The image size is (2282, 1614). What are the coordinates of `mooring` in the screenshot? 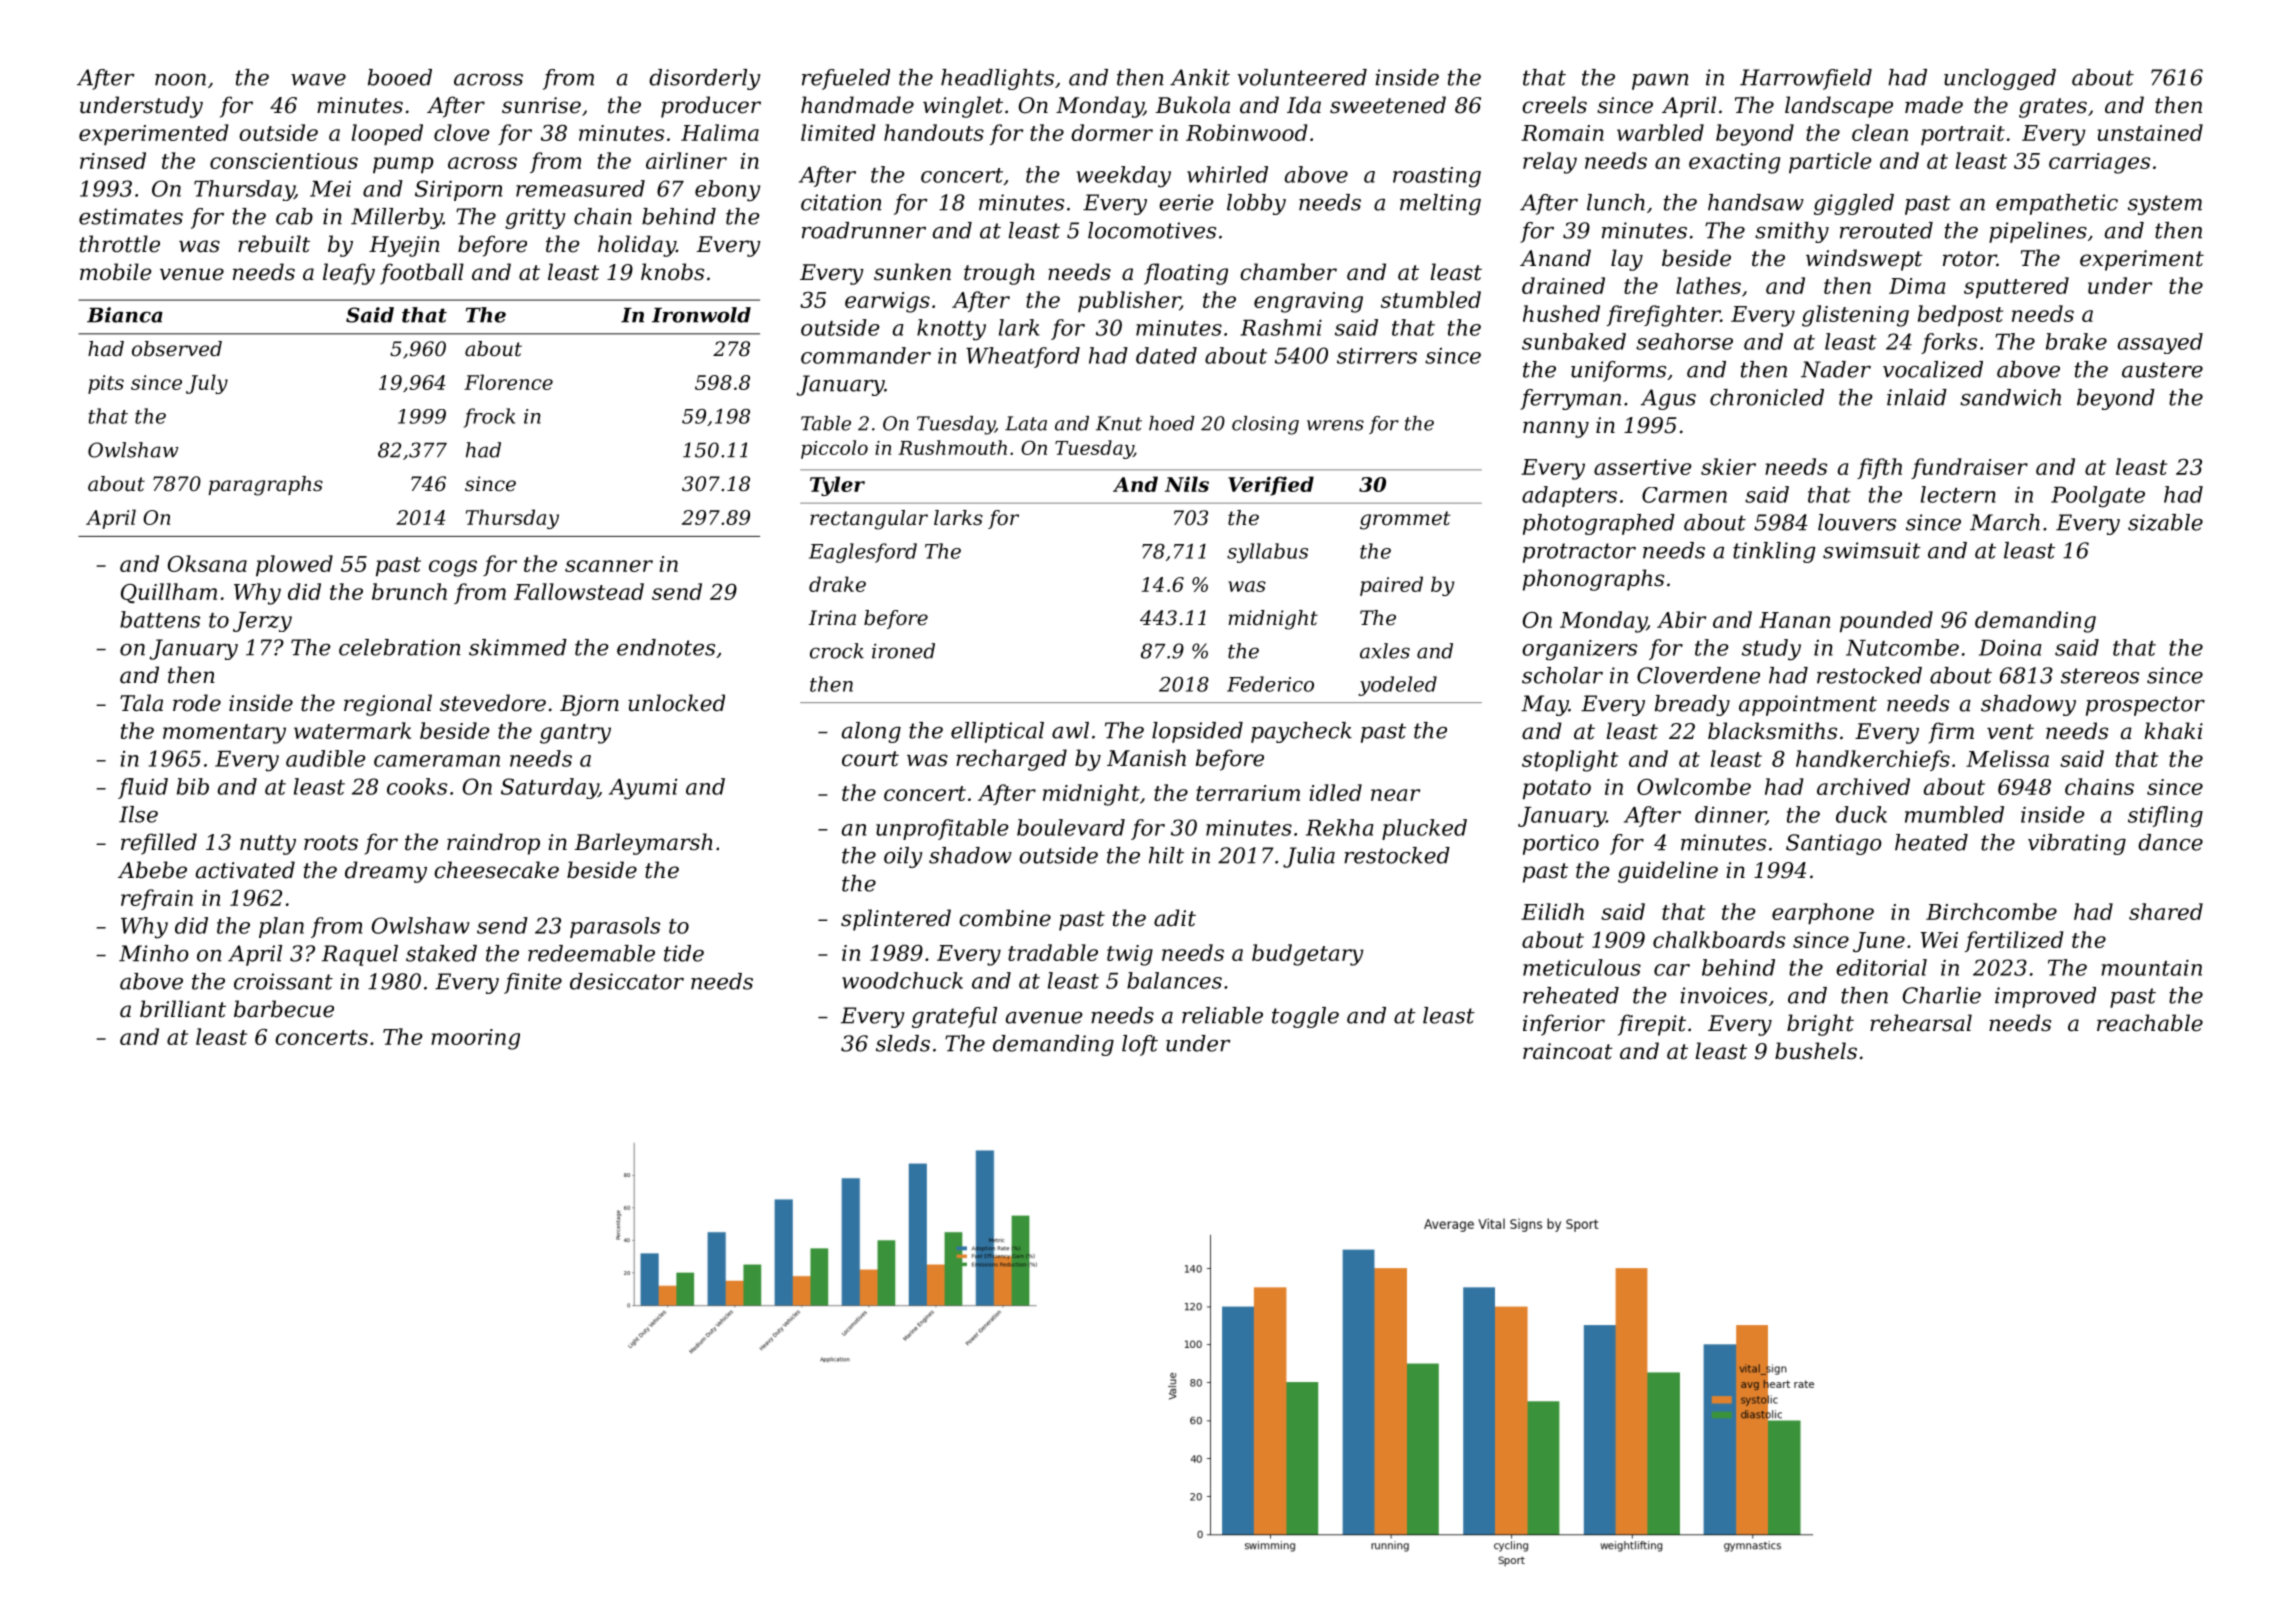 It's located at (475, 1039).
